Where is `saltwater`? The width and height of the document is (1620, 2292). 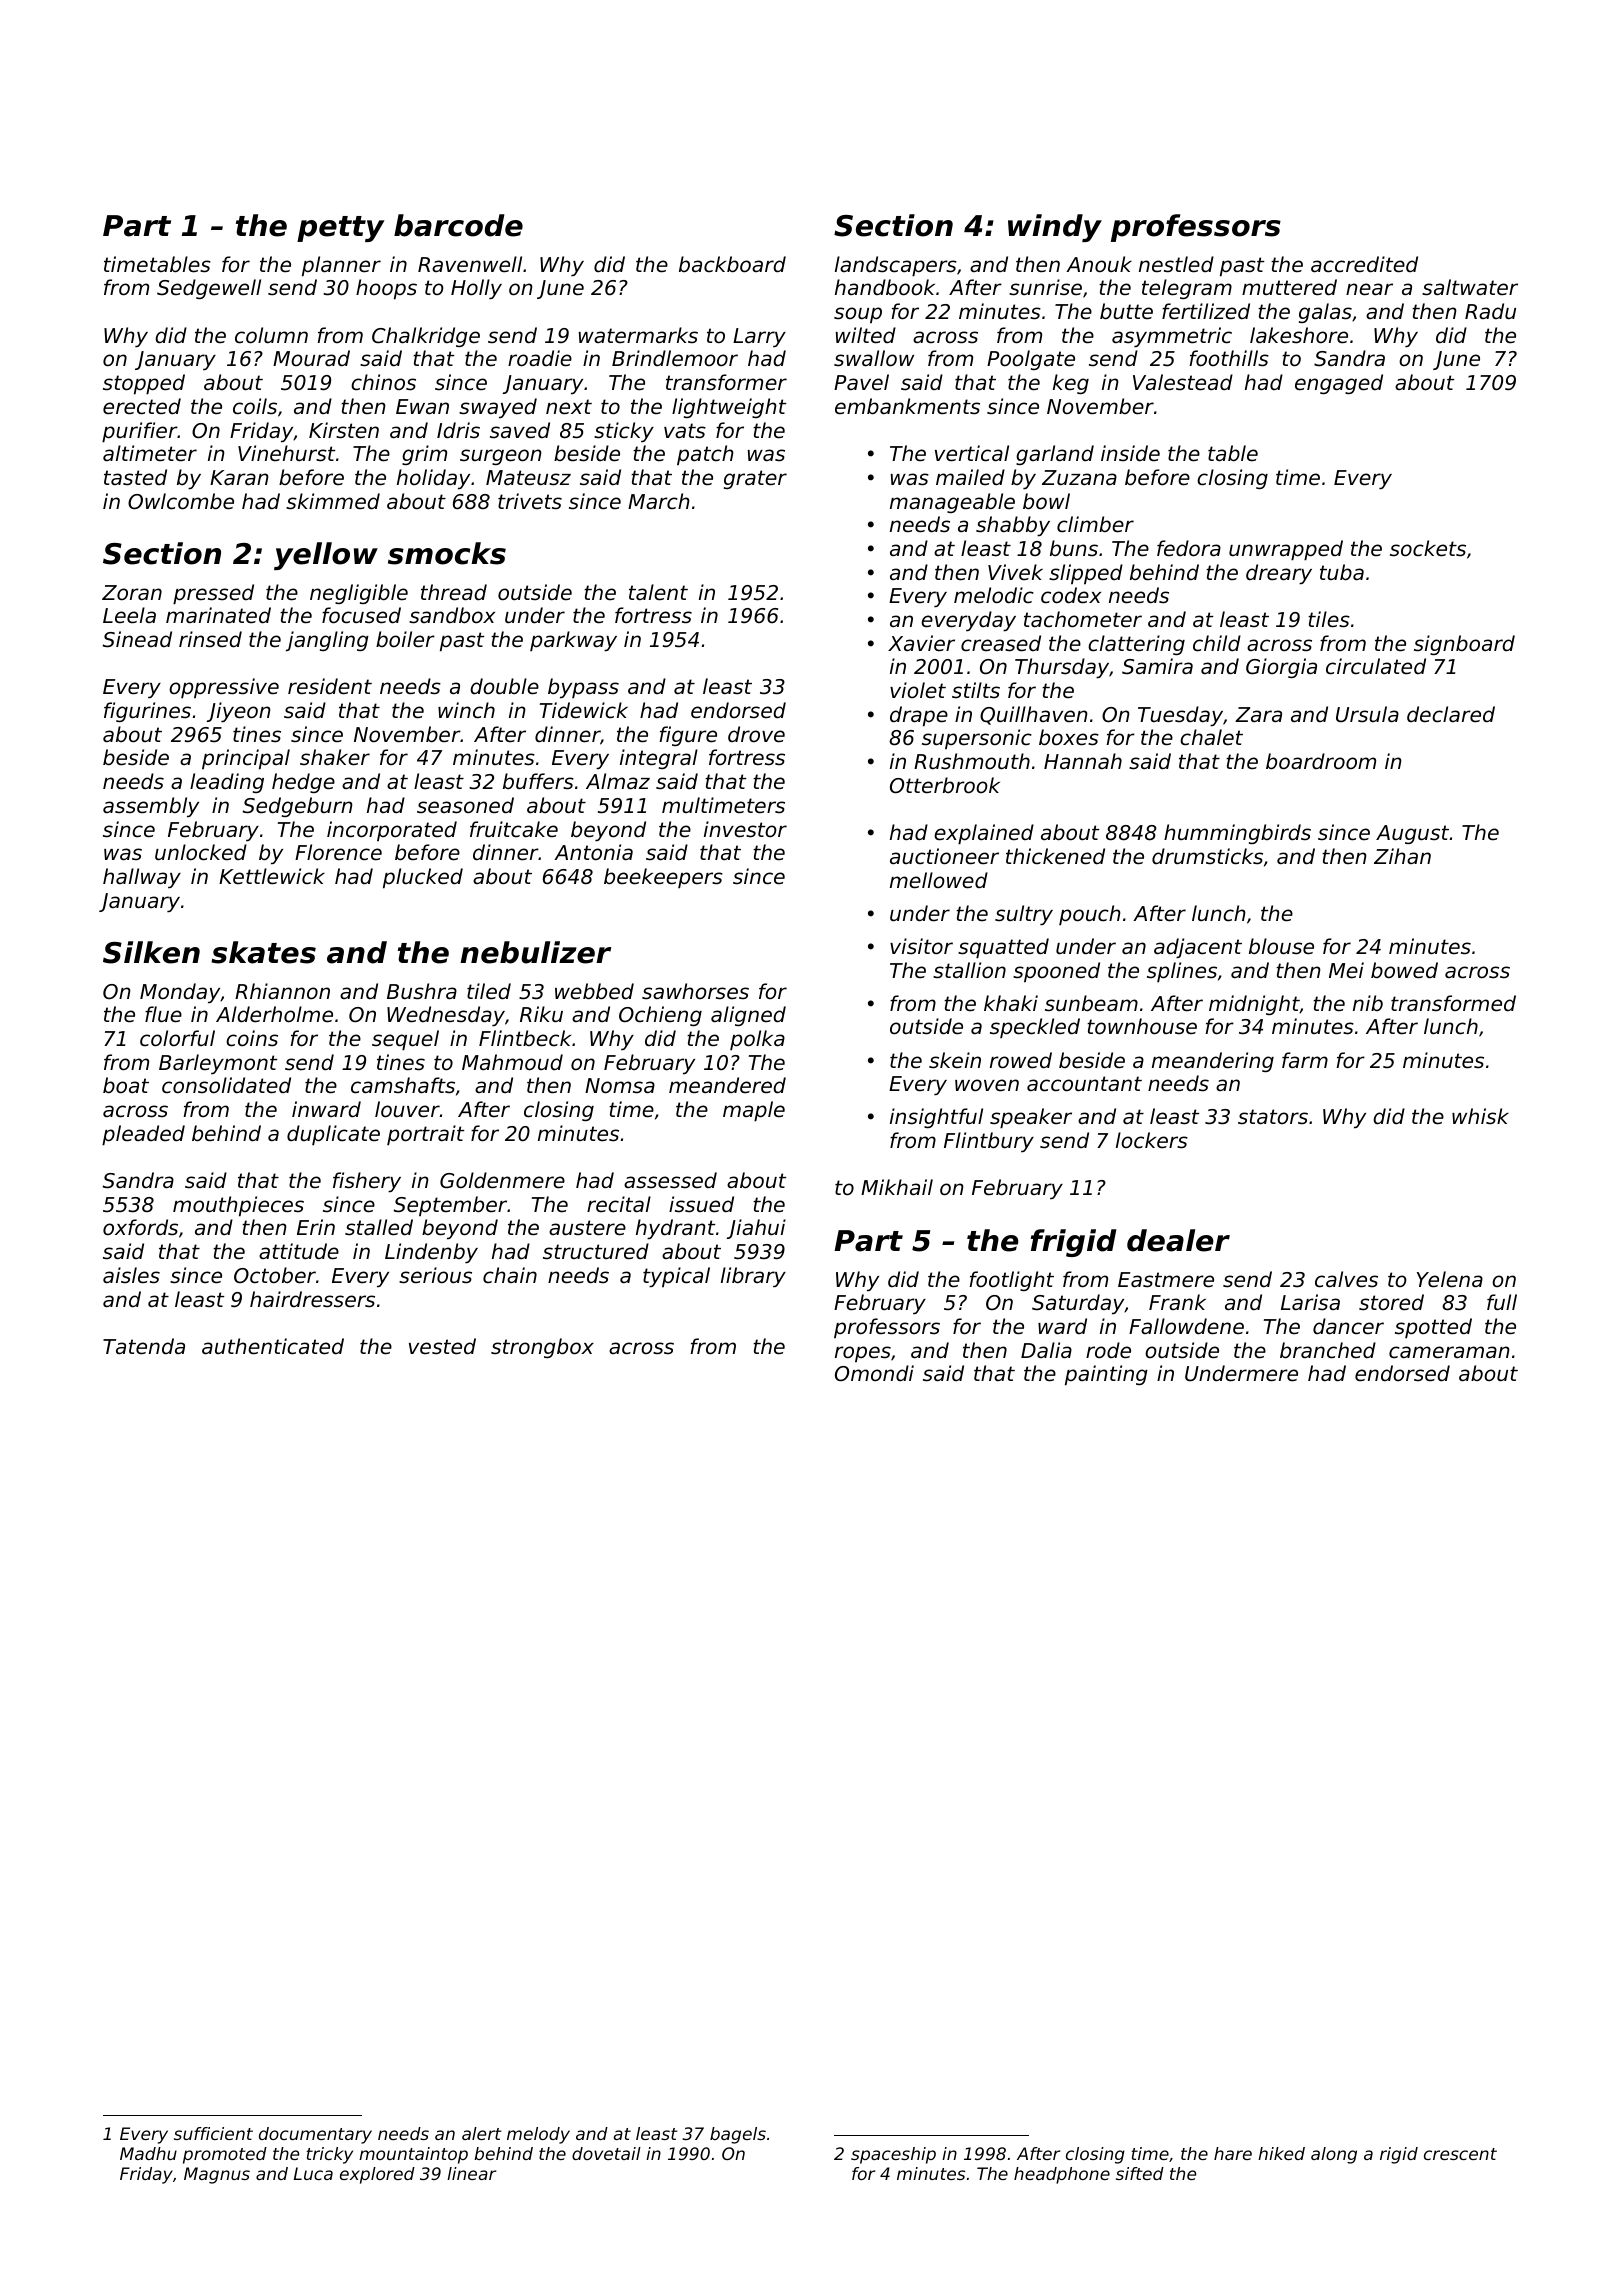
saltwater is located at coordinates (1470, 287).
